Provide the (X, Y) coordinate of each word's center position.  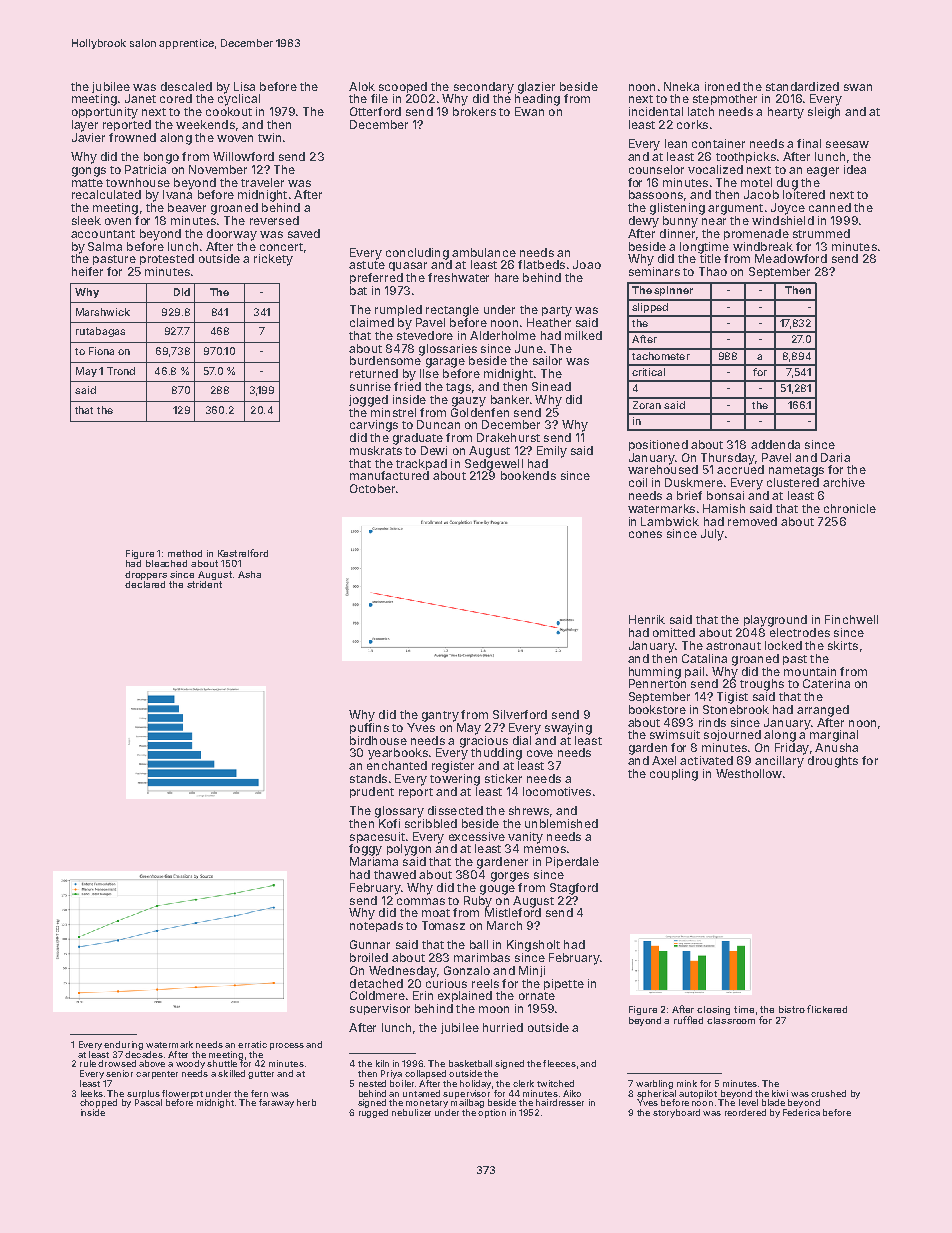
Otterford (375, 111)
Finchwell (851, 619)
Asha (249, 574)
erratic (252, 1044)
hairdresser (560, 1102)
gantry (440, 716)
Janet (140, 98)
